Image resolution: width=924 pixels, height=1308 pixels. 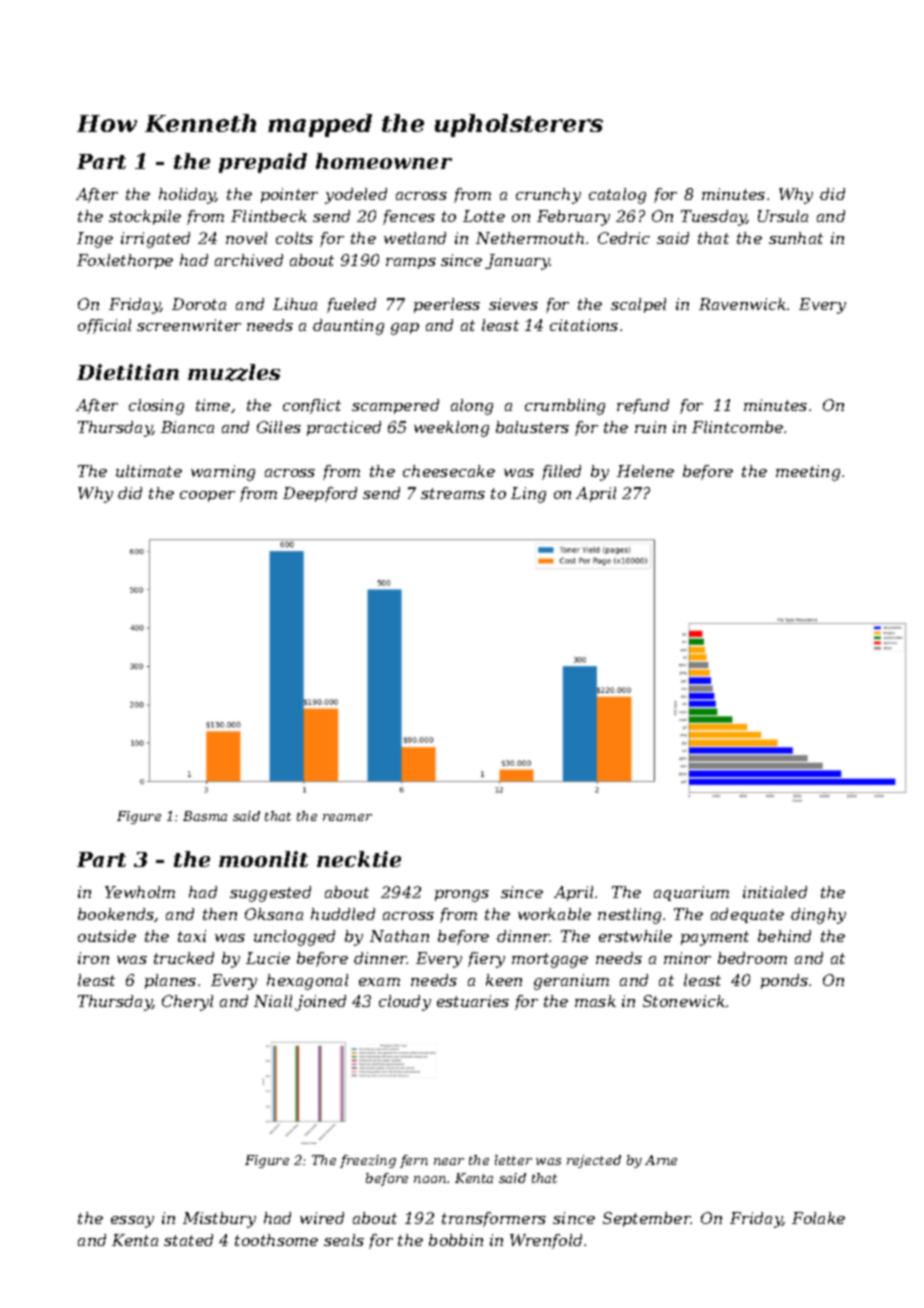 What do you see at coordinates (207, 496) in the page?
I see `cooper` at bounding box center [207, 496].
